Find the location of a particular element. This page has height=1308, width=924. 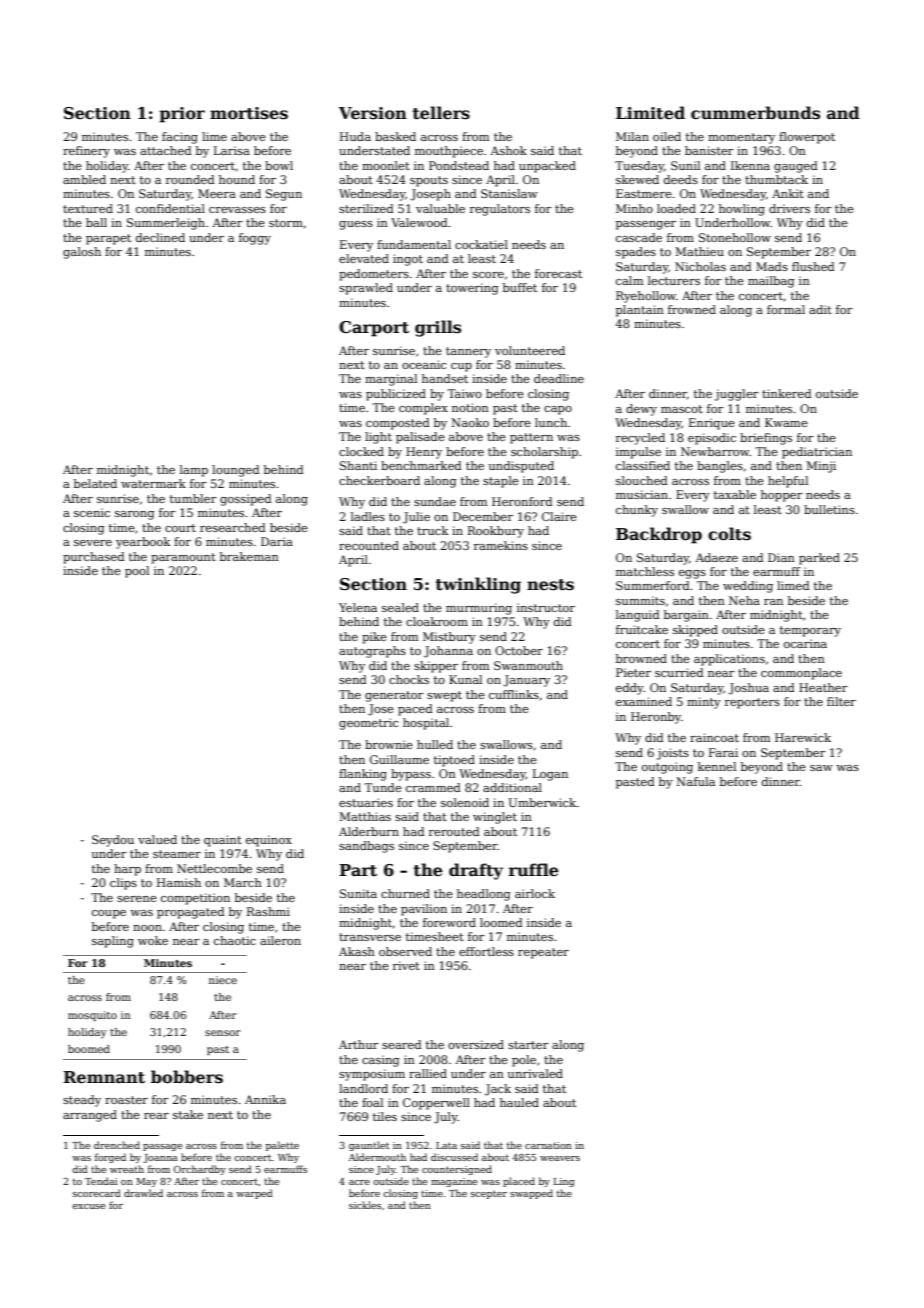

bargain is located at coordinates (686, 616).
